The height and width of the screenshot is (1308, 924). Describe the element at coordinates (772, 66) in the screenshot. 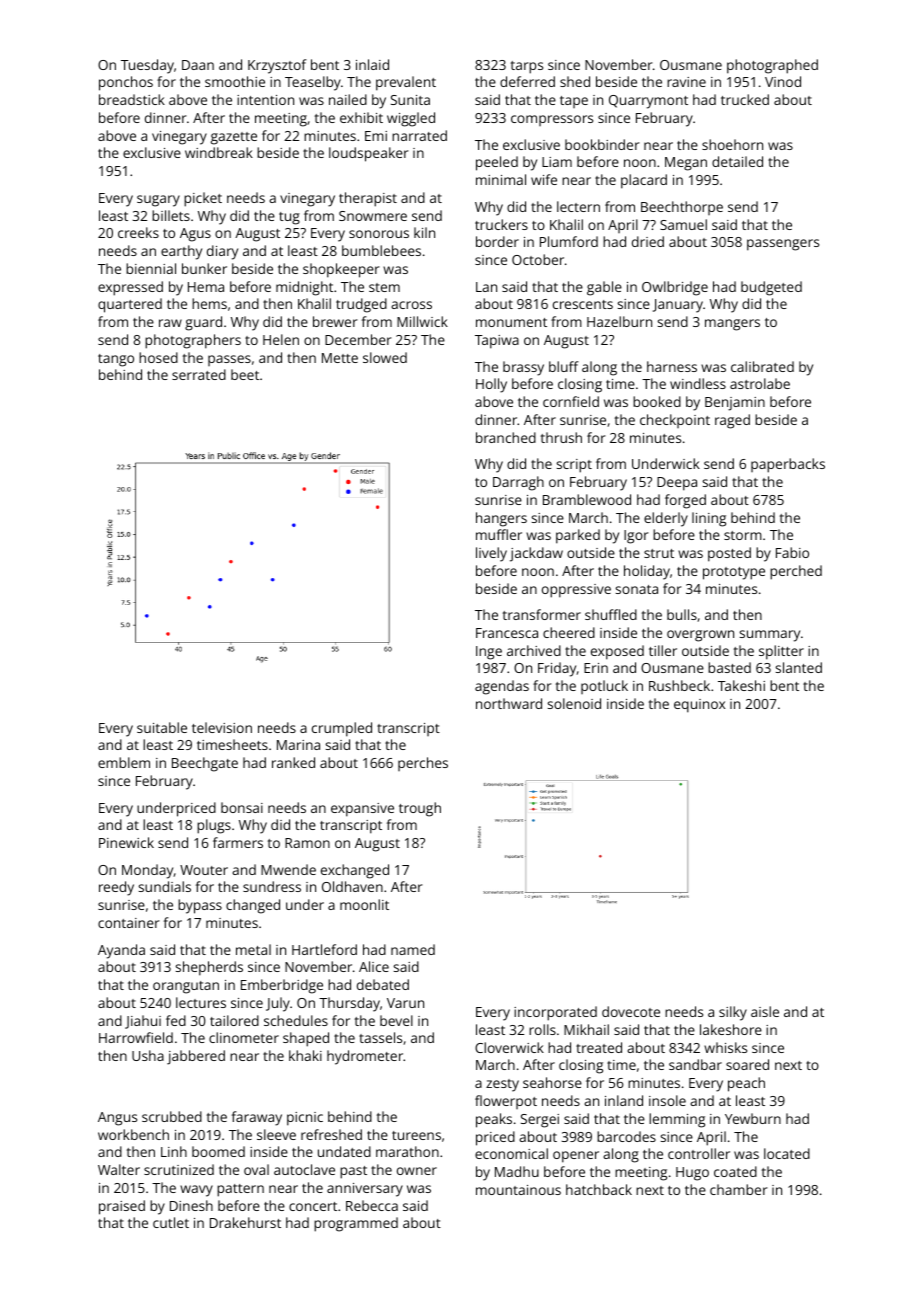

I see `photographed` at that location.
